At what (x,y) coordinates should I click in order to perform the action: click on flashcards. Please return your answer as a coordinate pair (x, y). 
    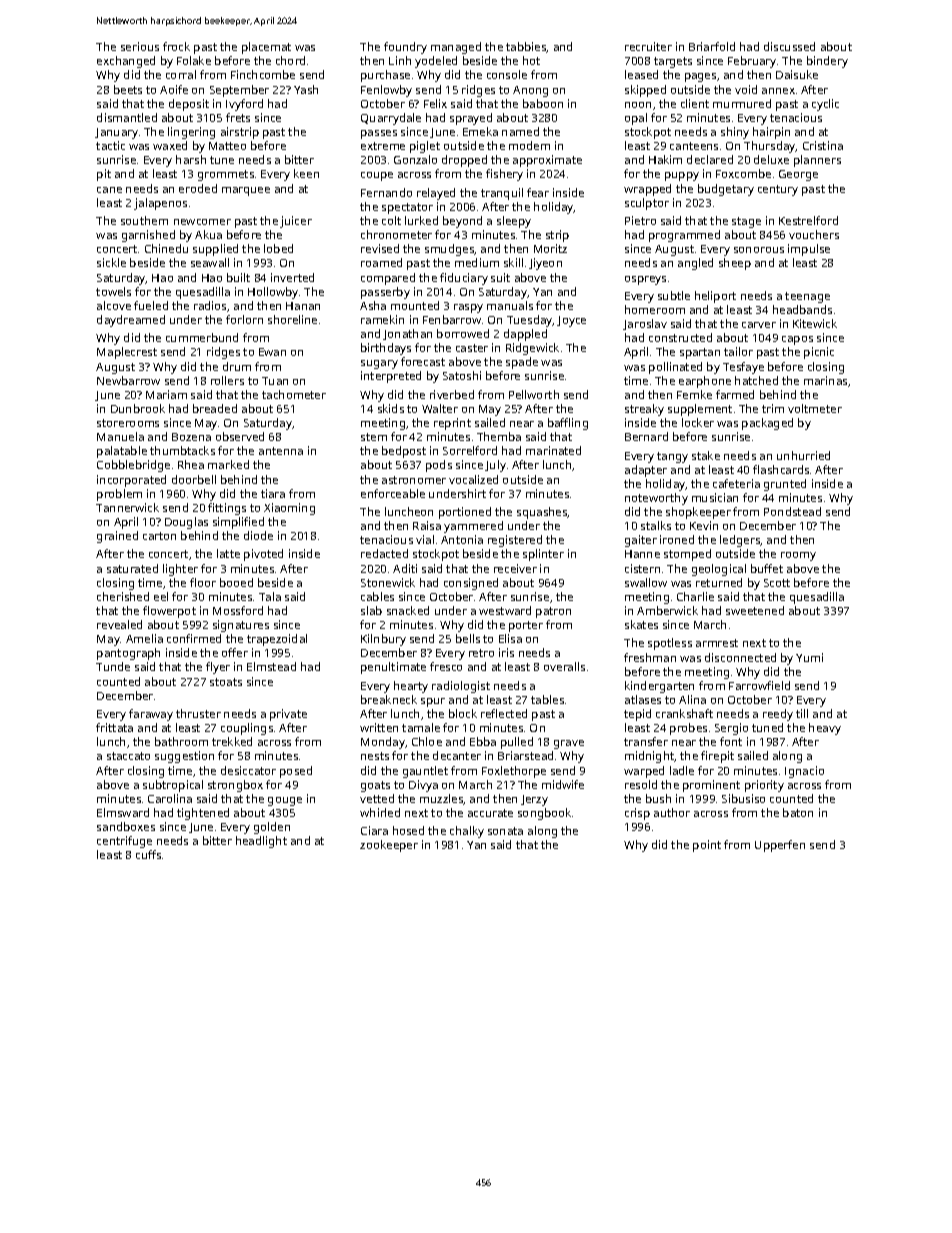
    Looking at the image, I should click on (781, 469).
